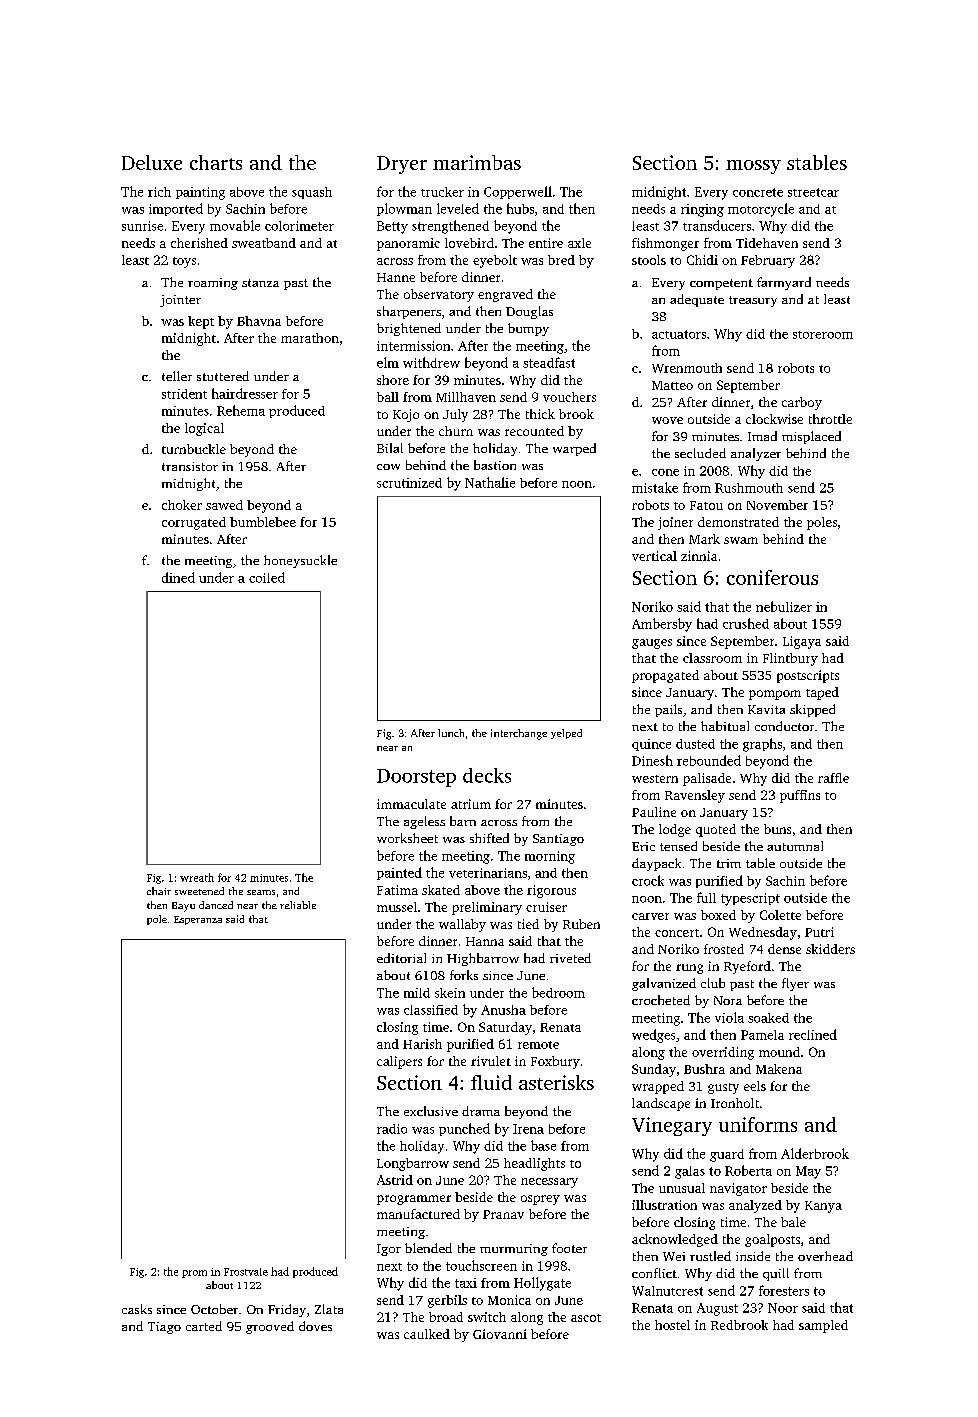 This screenshot has height=1417, width=978. Describe the element at coordinates (672, 1325) in the screenshot. I see `hostel` at that location.
